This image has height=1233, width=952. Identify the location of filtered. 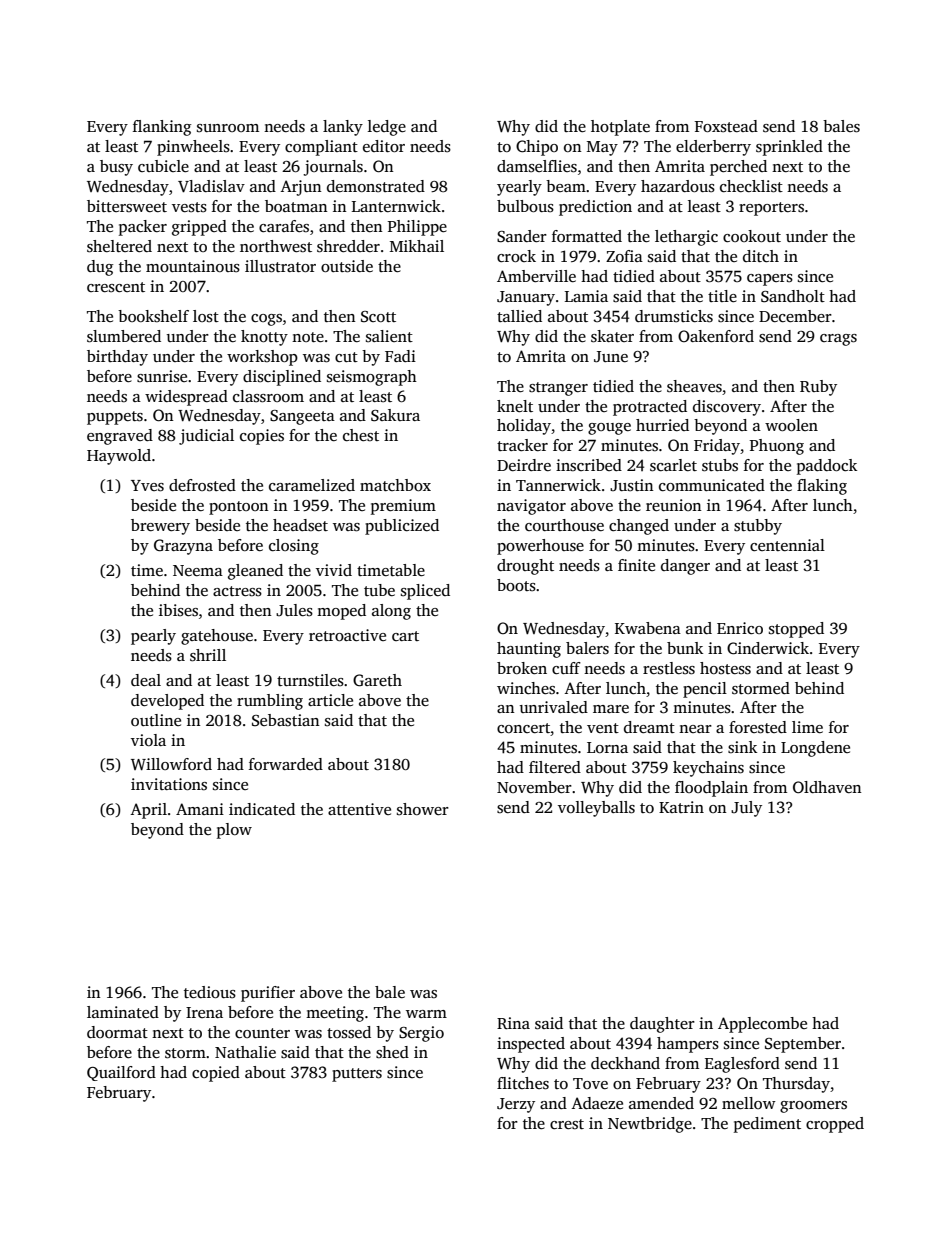
(555, 767).
